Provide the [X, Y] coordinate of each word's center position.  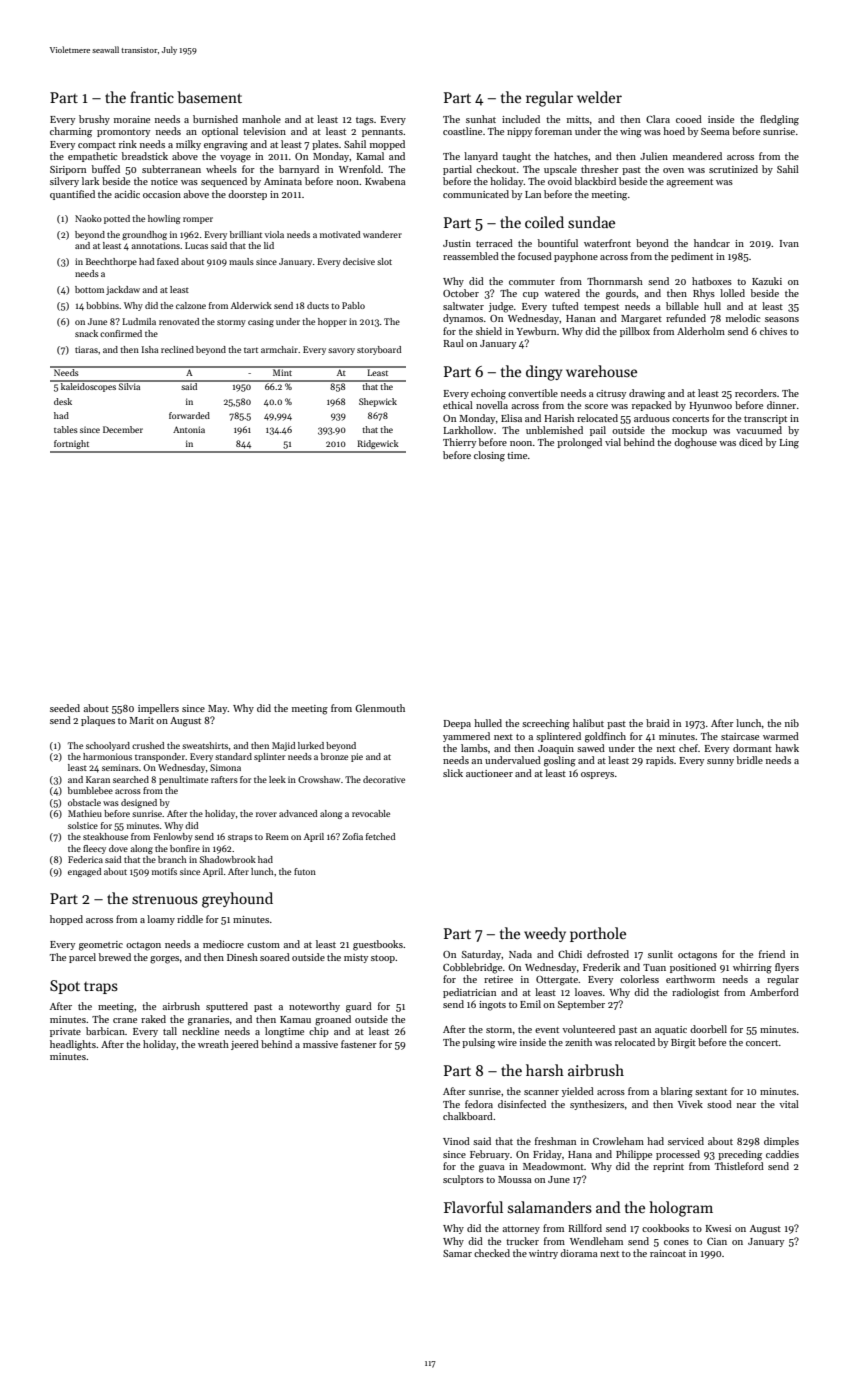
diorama [579, 1253]
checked [492, 1253]
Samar [457, 1253]
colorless [639, 979]
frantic [152, 97]
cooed [689, 119]
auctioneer [489, 773]
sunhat [481, 119]
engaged [84, 872]
